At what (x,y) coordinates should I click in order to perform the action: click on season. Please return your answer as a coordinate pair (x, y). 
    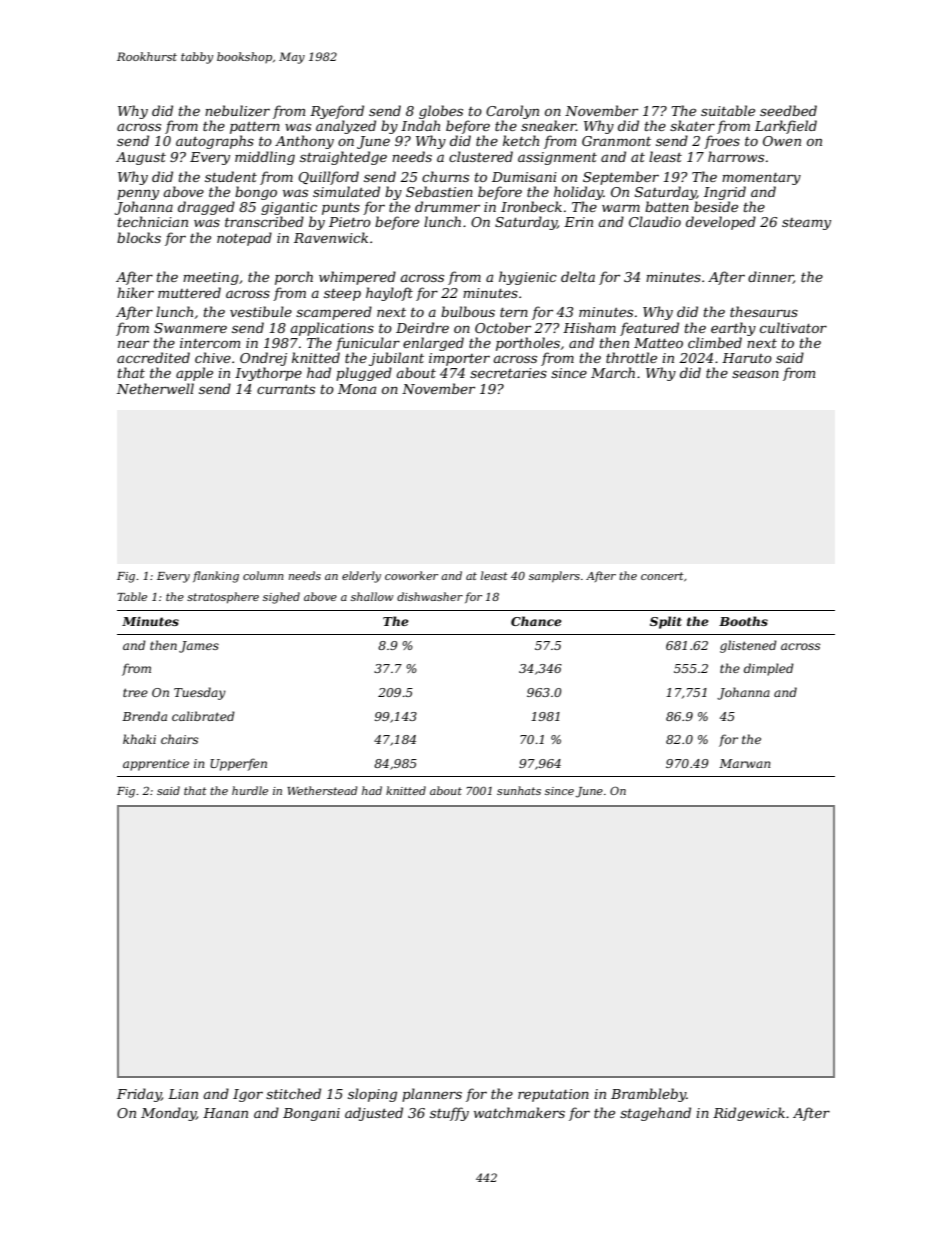
    Looking at the image, I should click on (755, 374).
